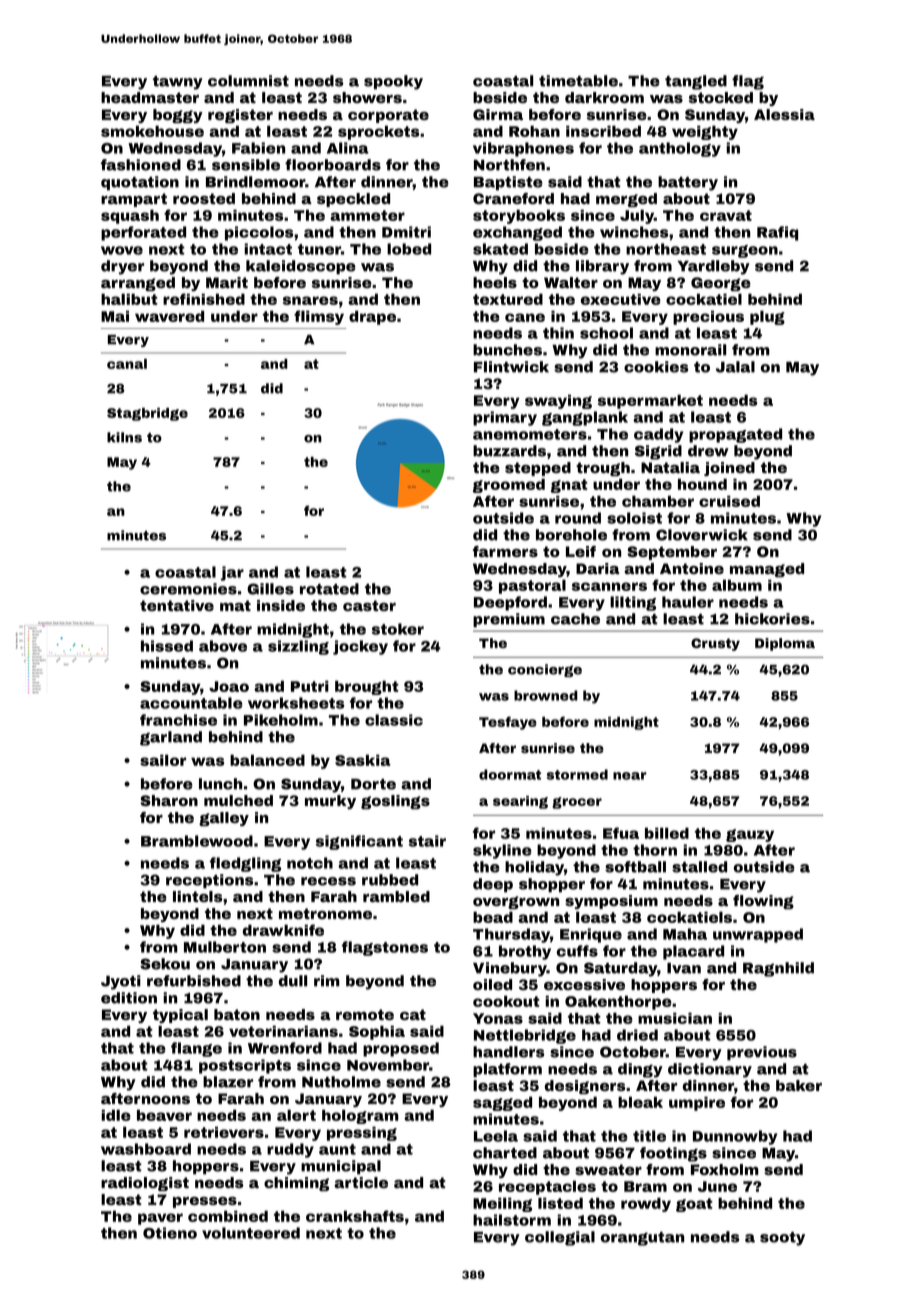 The height and width of the document is (1308, 924). Describe the element at coordinates (178, 83) in the document. I see `tawny` at that location.
